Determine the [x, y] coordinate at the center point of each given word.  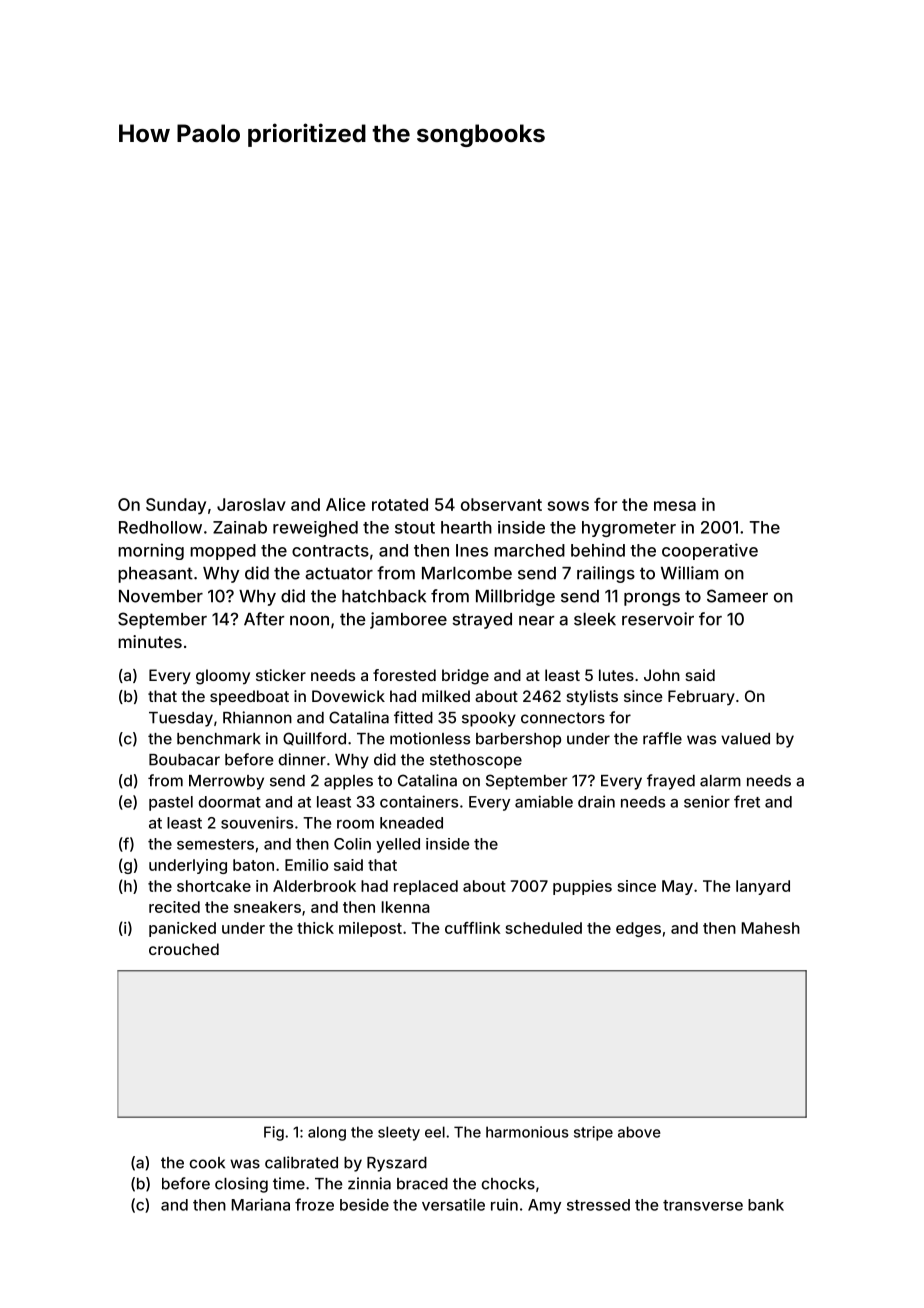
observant [501, 504]
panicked [182, 929]
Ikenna [406, 907]
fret [747, 801]
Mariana [261, 1204]
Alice [345, 504]
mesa [675, 506]
